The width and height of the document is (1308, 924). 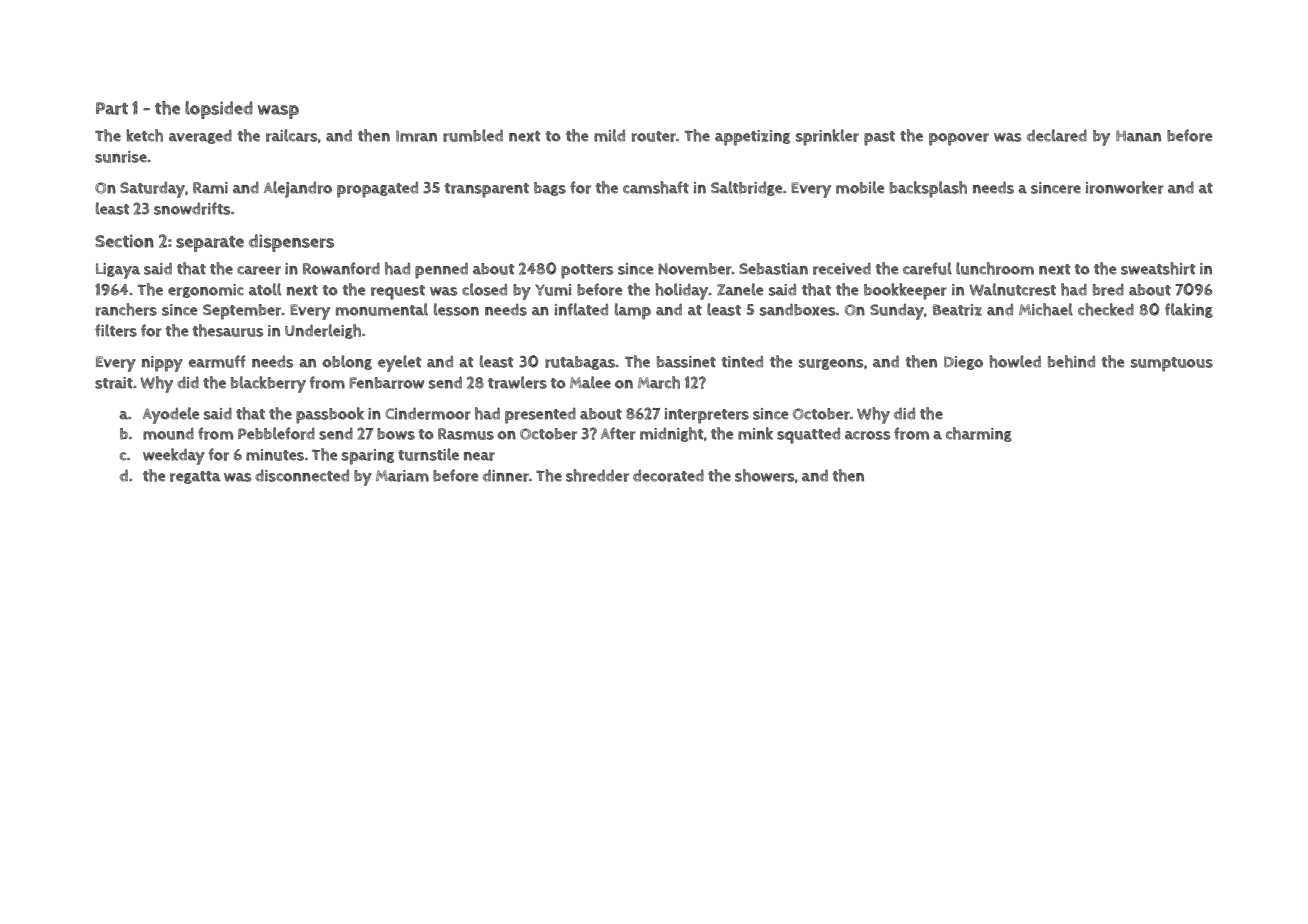 What do you see at coordinates (168, 434) in the document?
I see `mound` at bounding box center [168, 434].
